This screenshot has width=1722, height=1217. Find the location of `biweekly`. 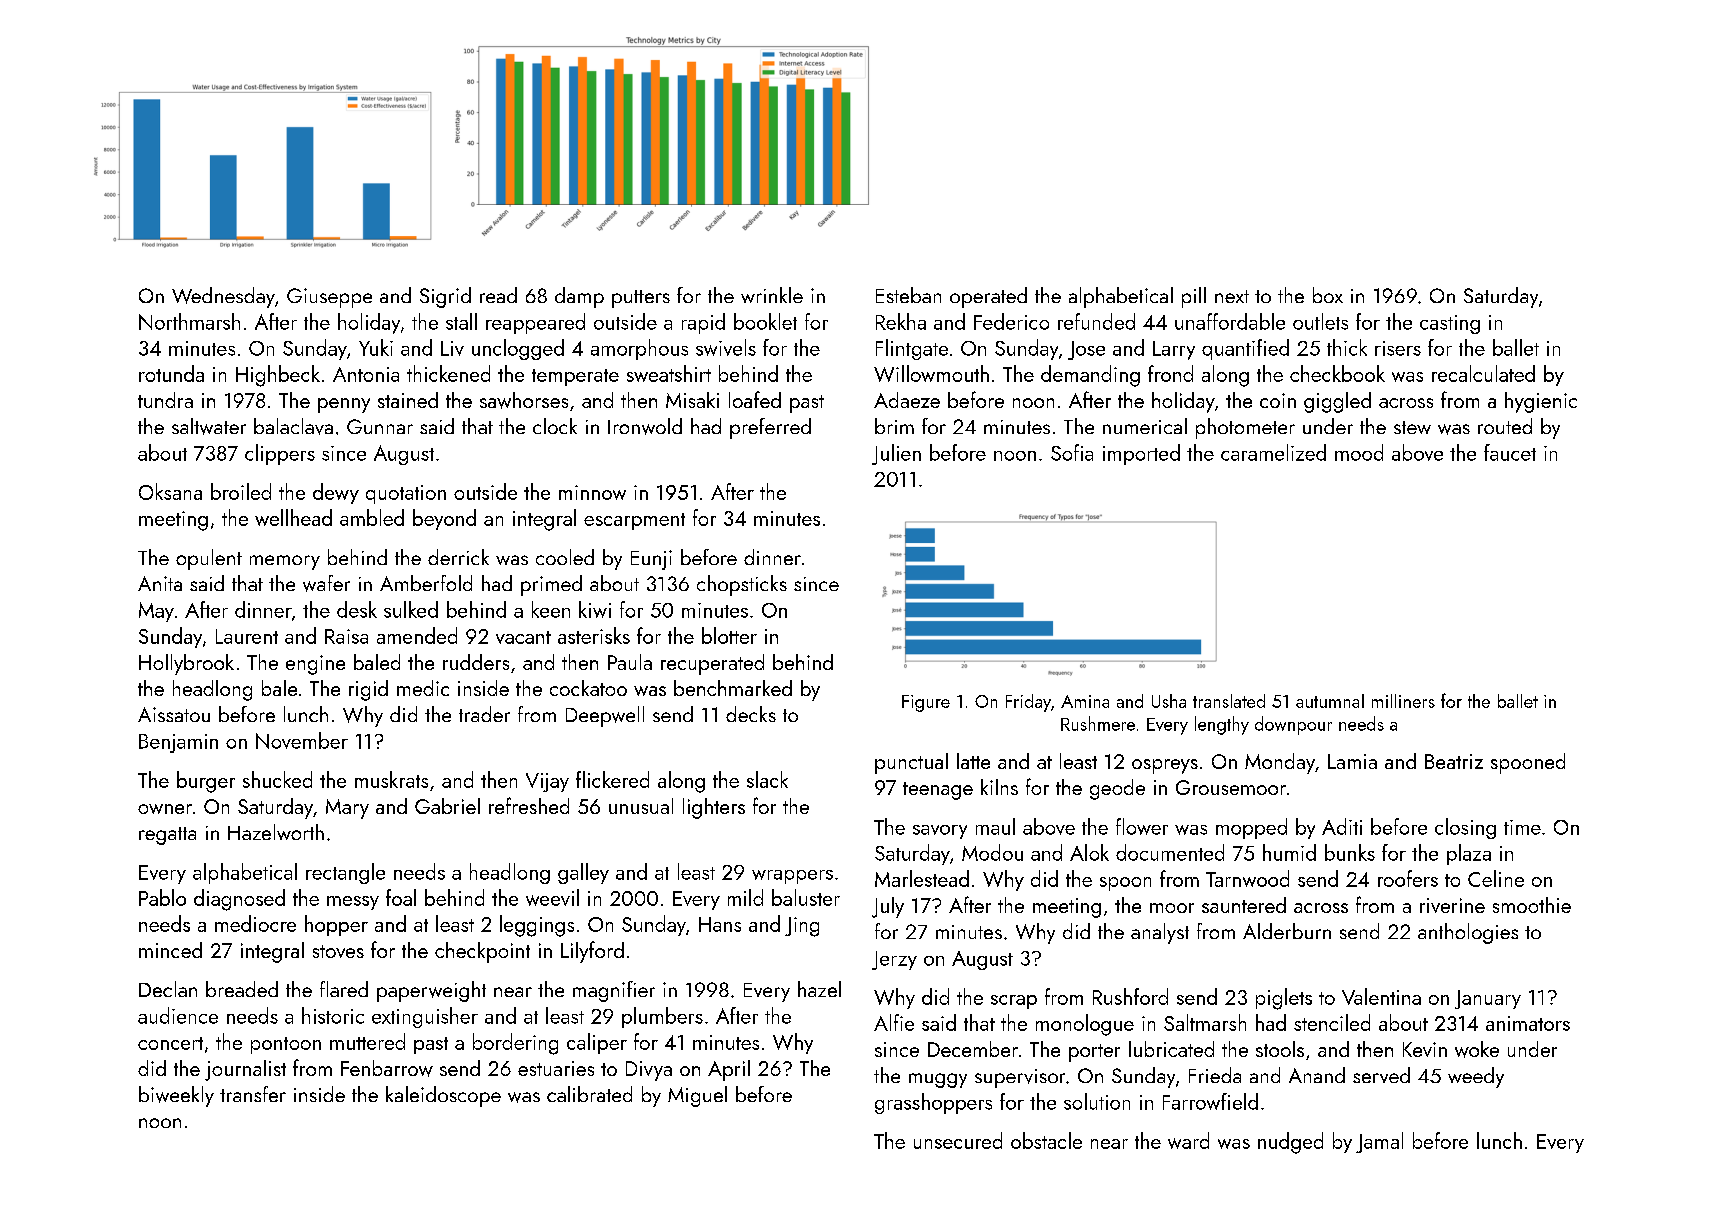

biweekly is located at coordinates (176, 1096).
